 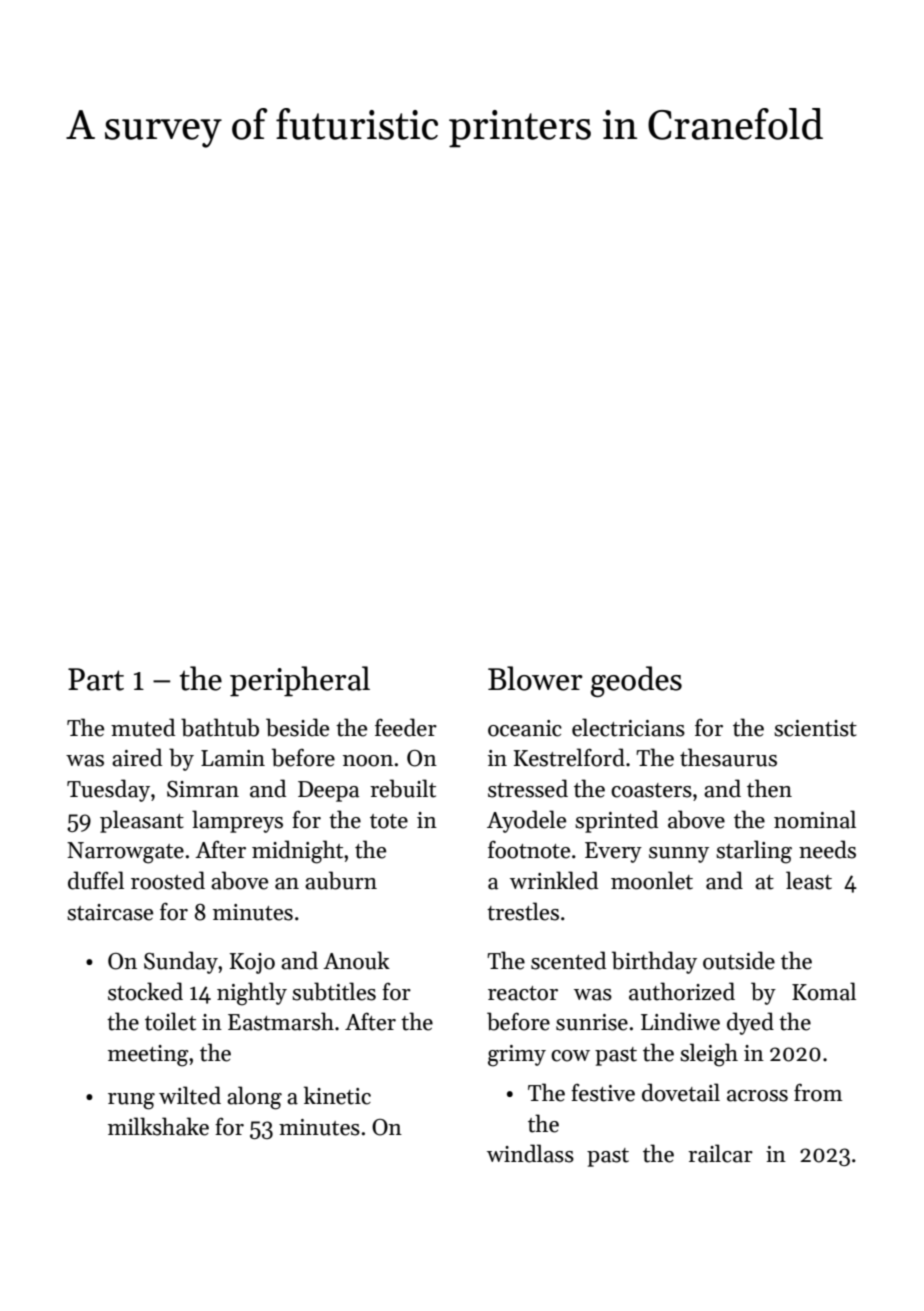 I want to click on scented, so click(x=568, y=960).
